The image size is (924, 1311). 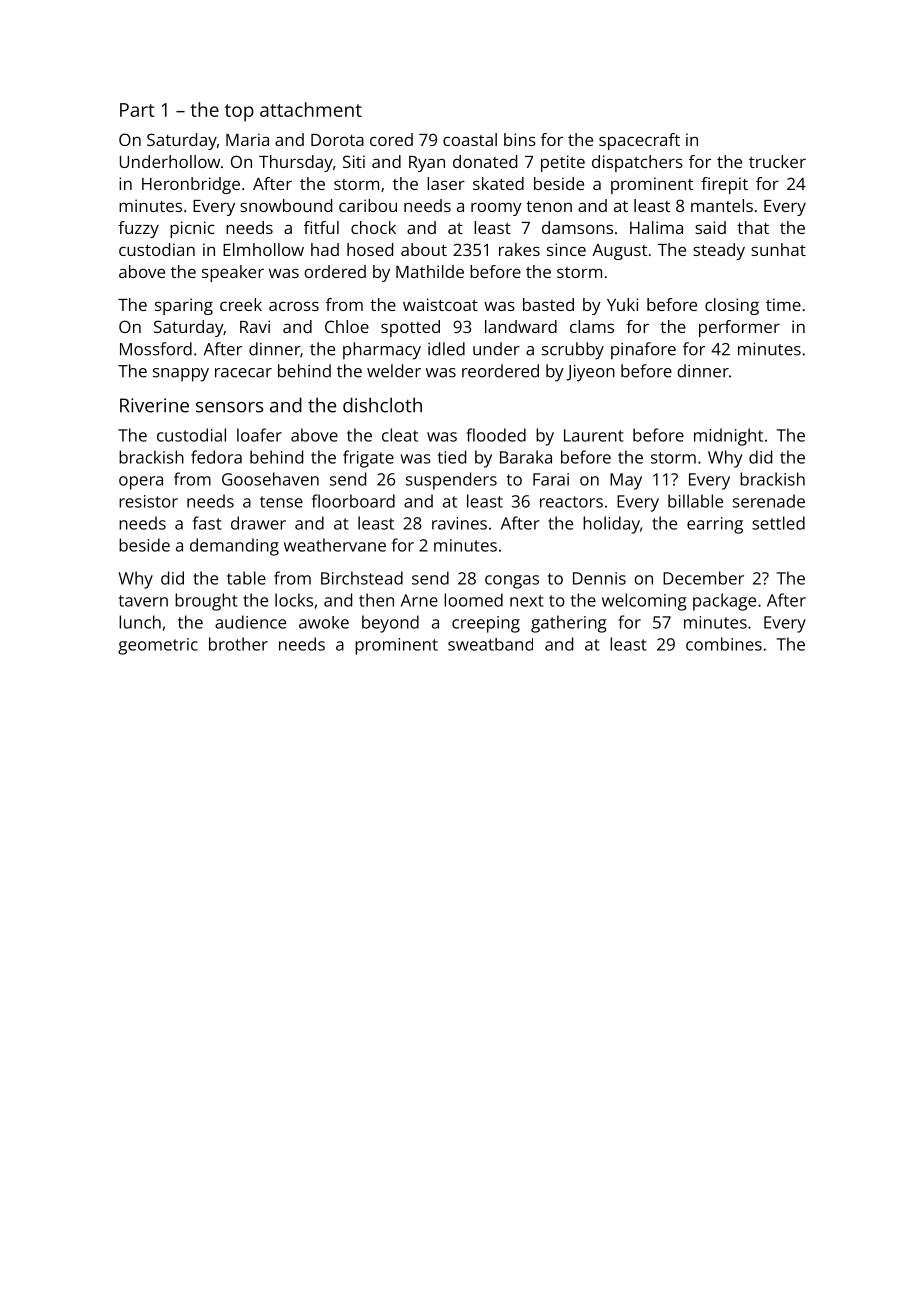 What do you see at coordinates (353, 501) in the screenshot?
I see `floorboard` at bounding box center [353, 501].
